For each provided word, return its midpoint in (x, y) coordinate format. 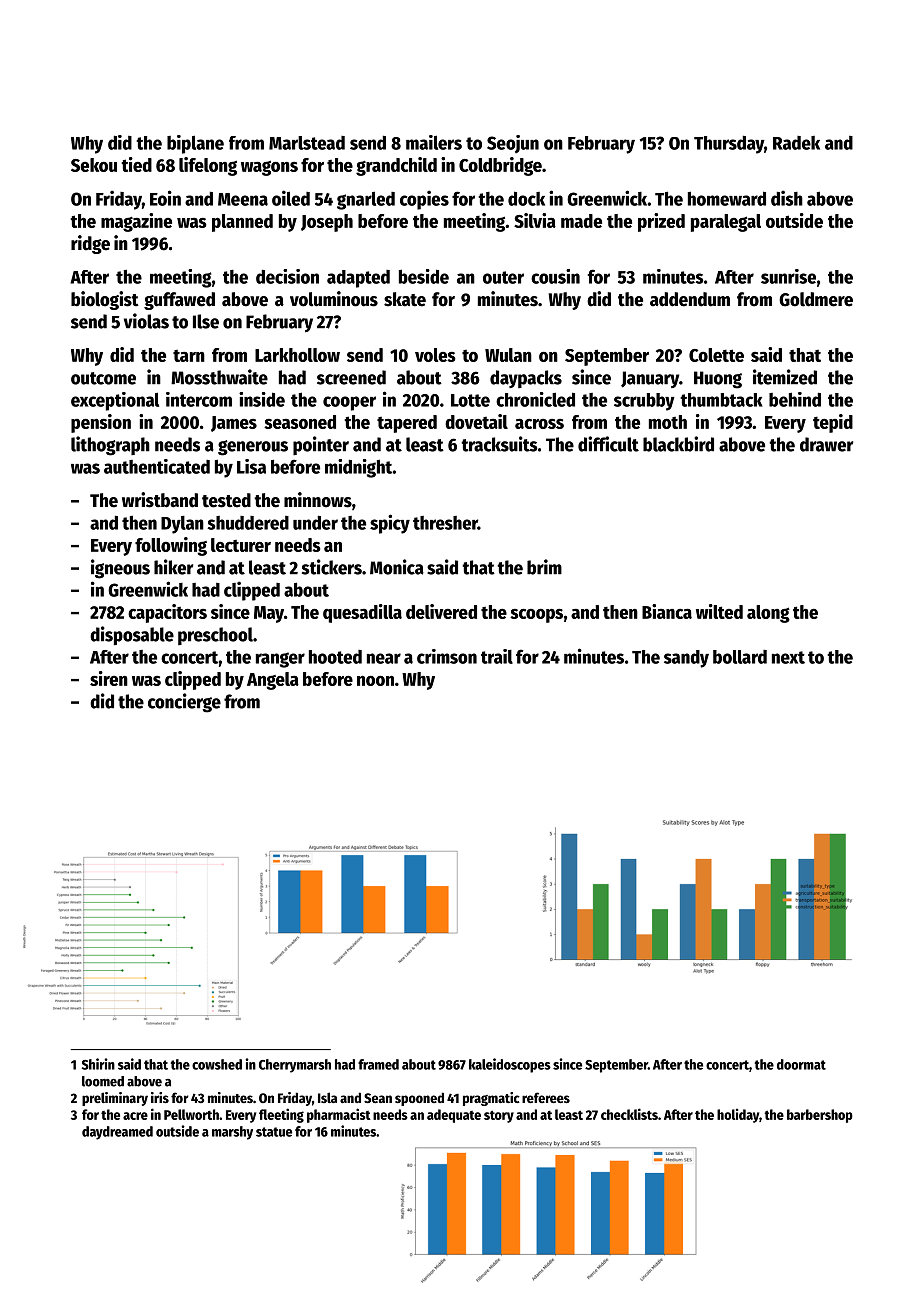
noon (375, 681)
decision (287, 276)
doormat (801, 1064)
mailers (434, 142)
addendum (690, 299)
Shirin (98, 1064)
